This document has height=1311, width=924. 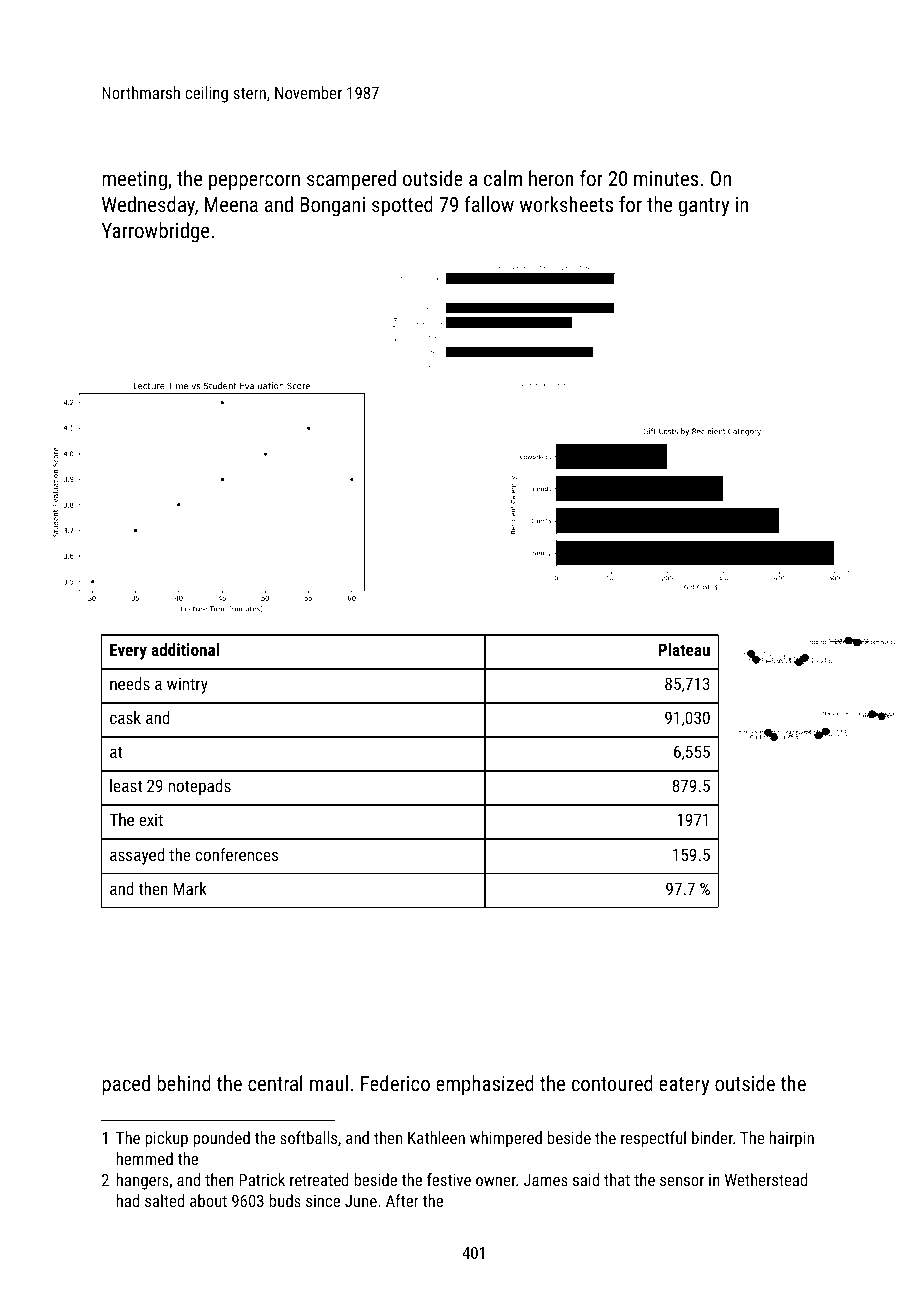 I want to click on Meena, so click(x=231, y=204).
